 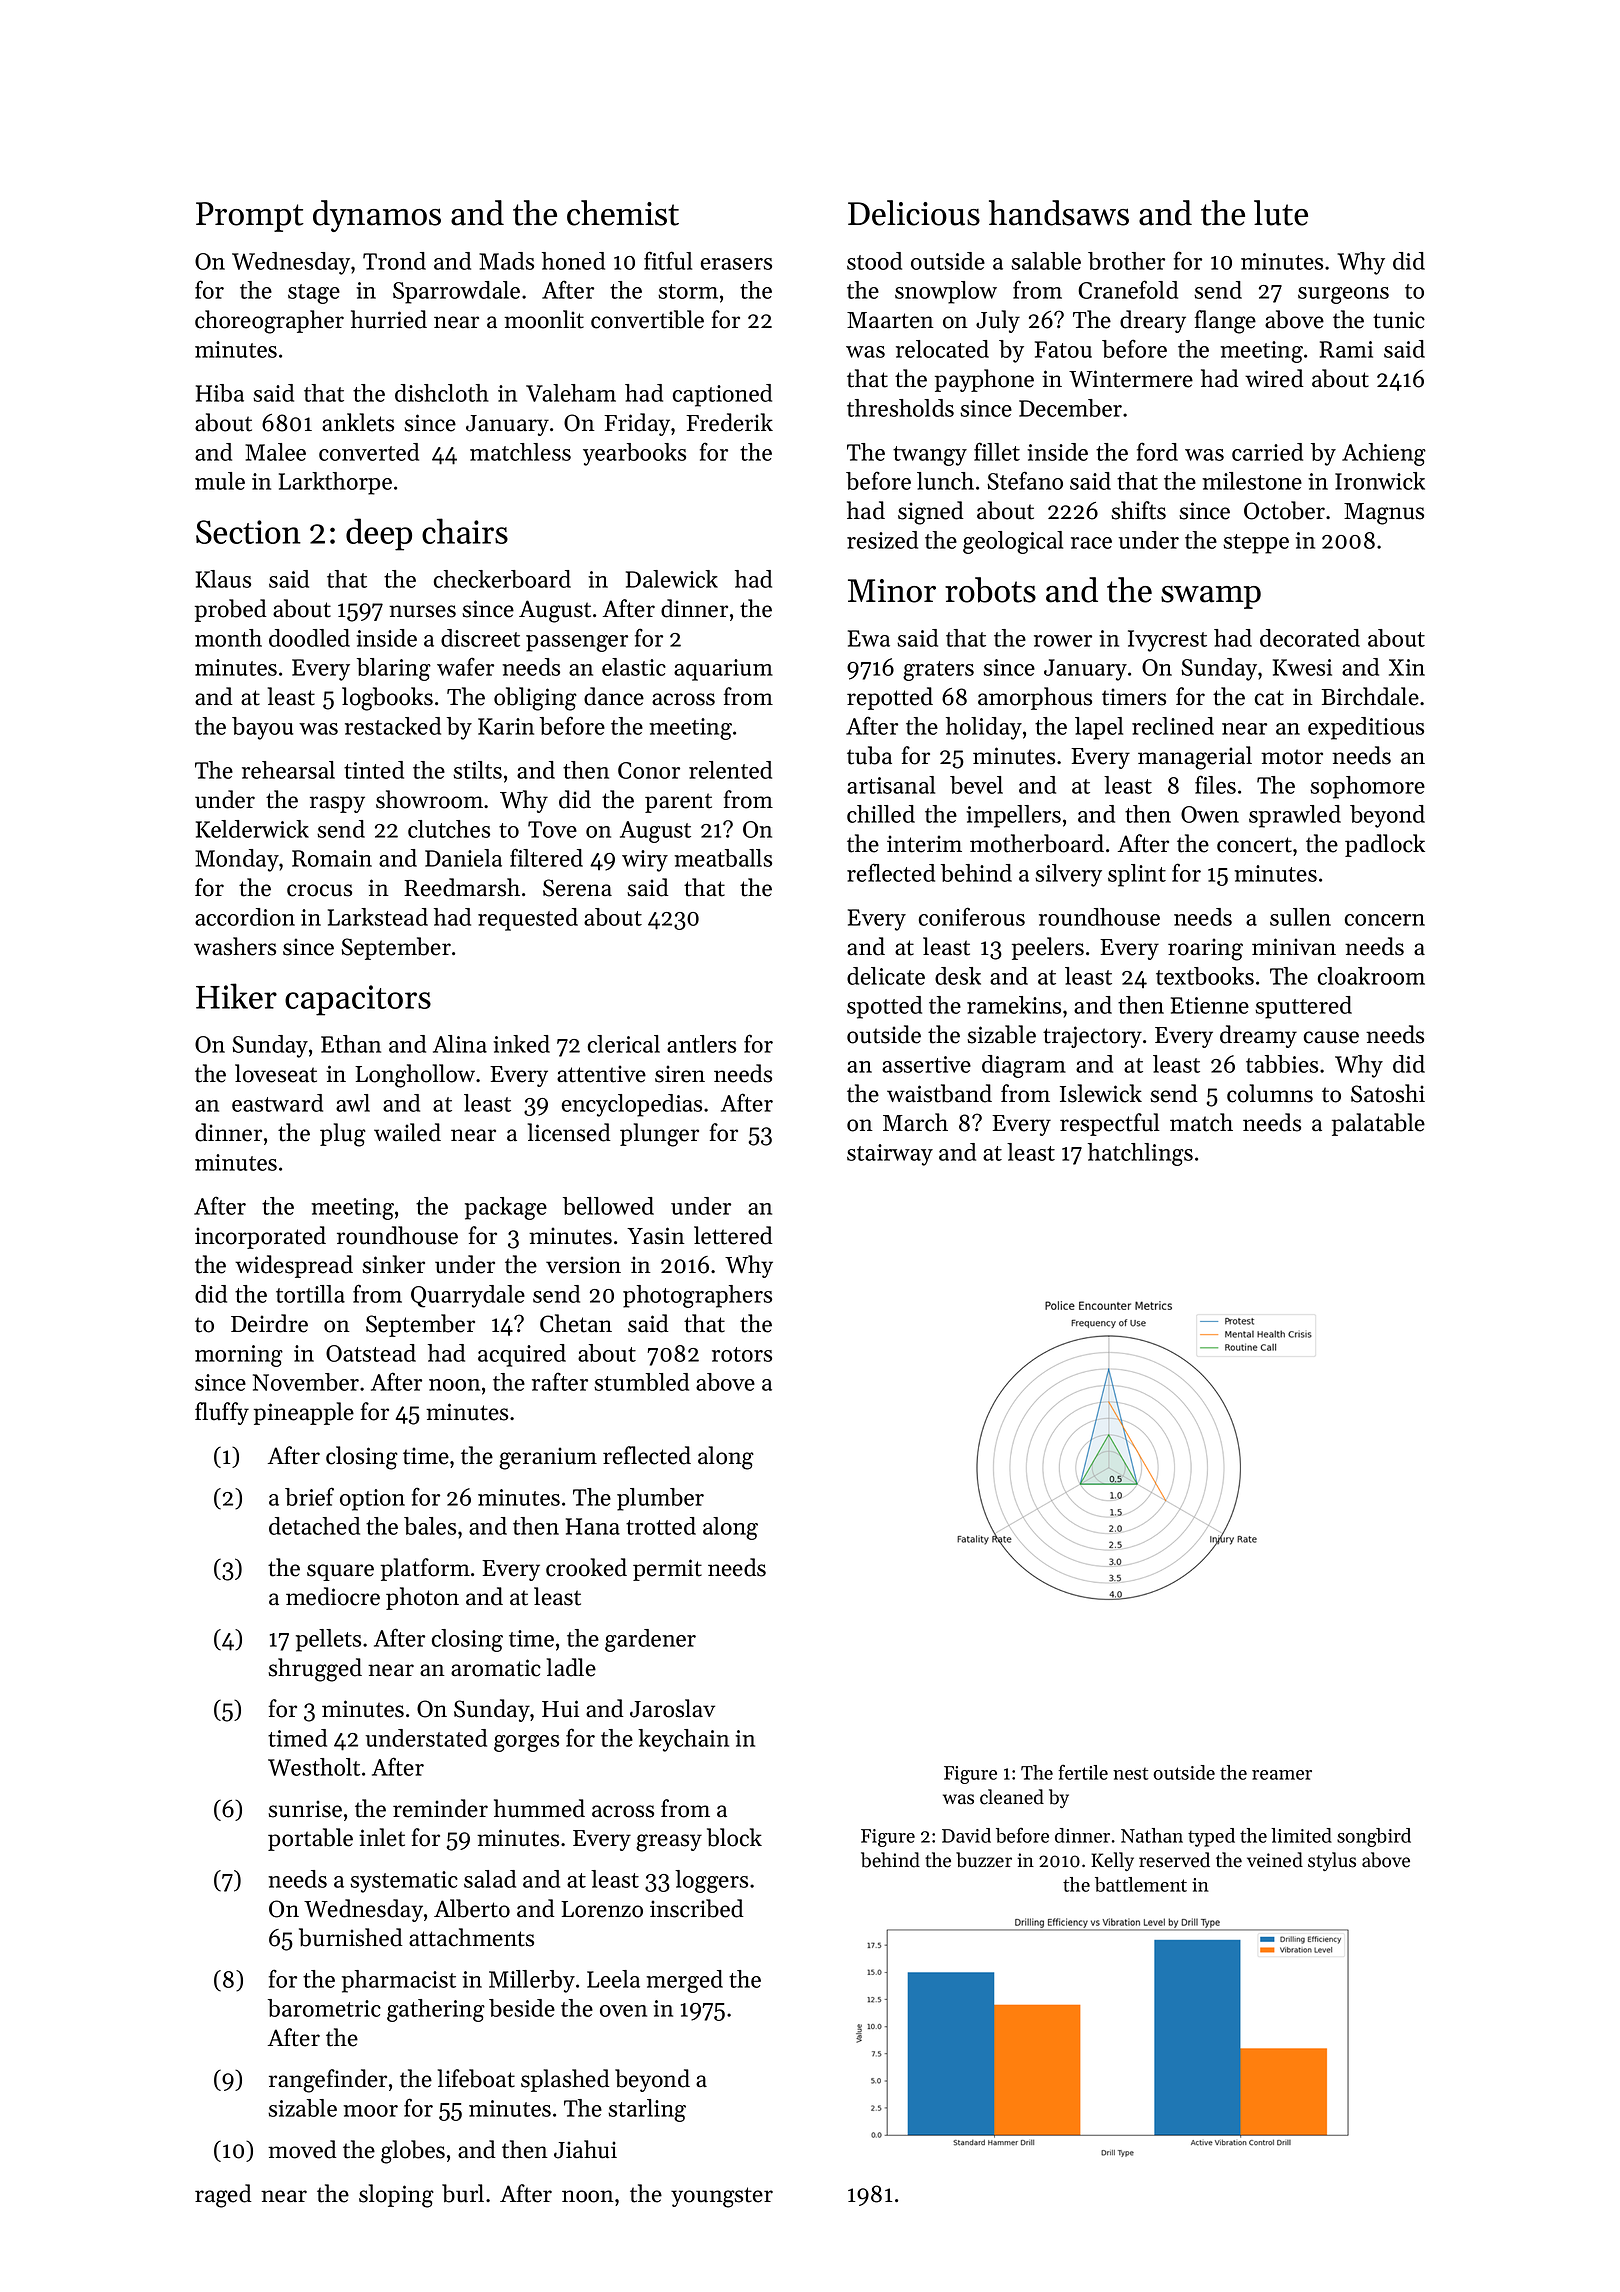 I want to click on Ironwick, so click(x=1380, y=481).
